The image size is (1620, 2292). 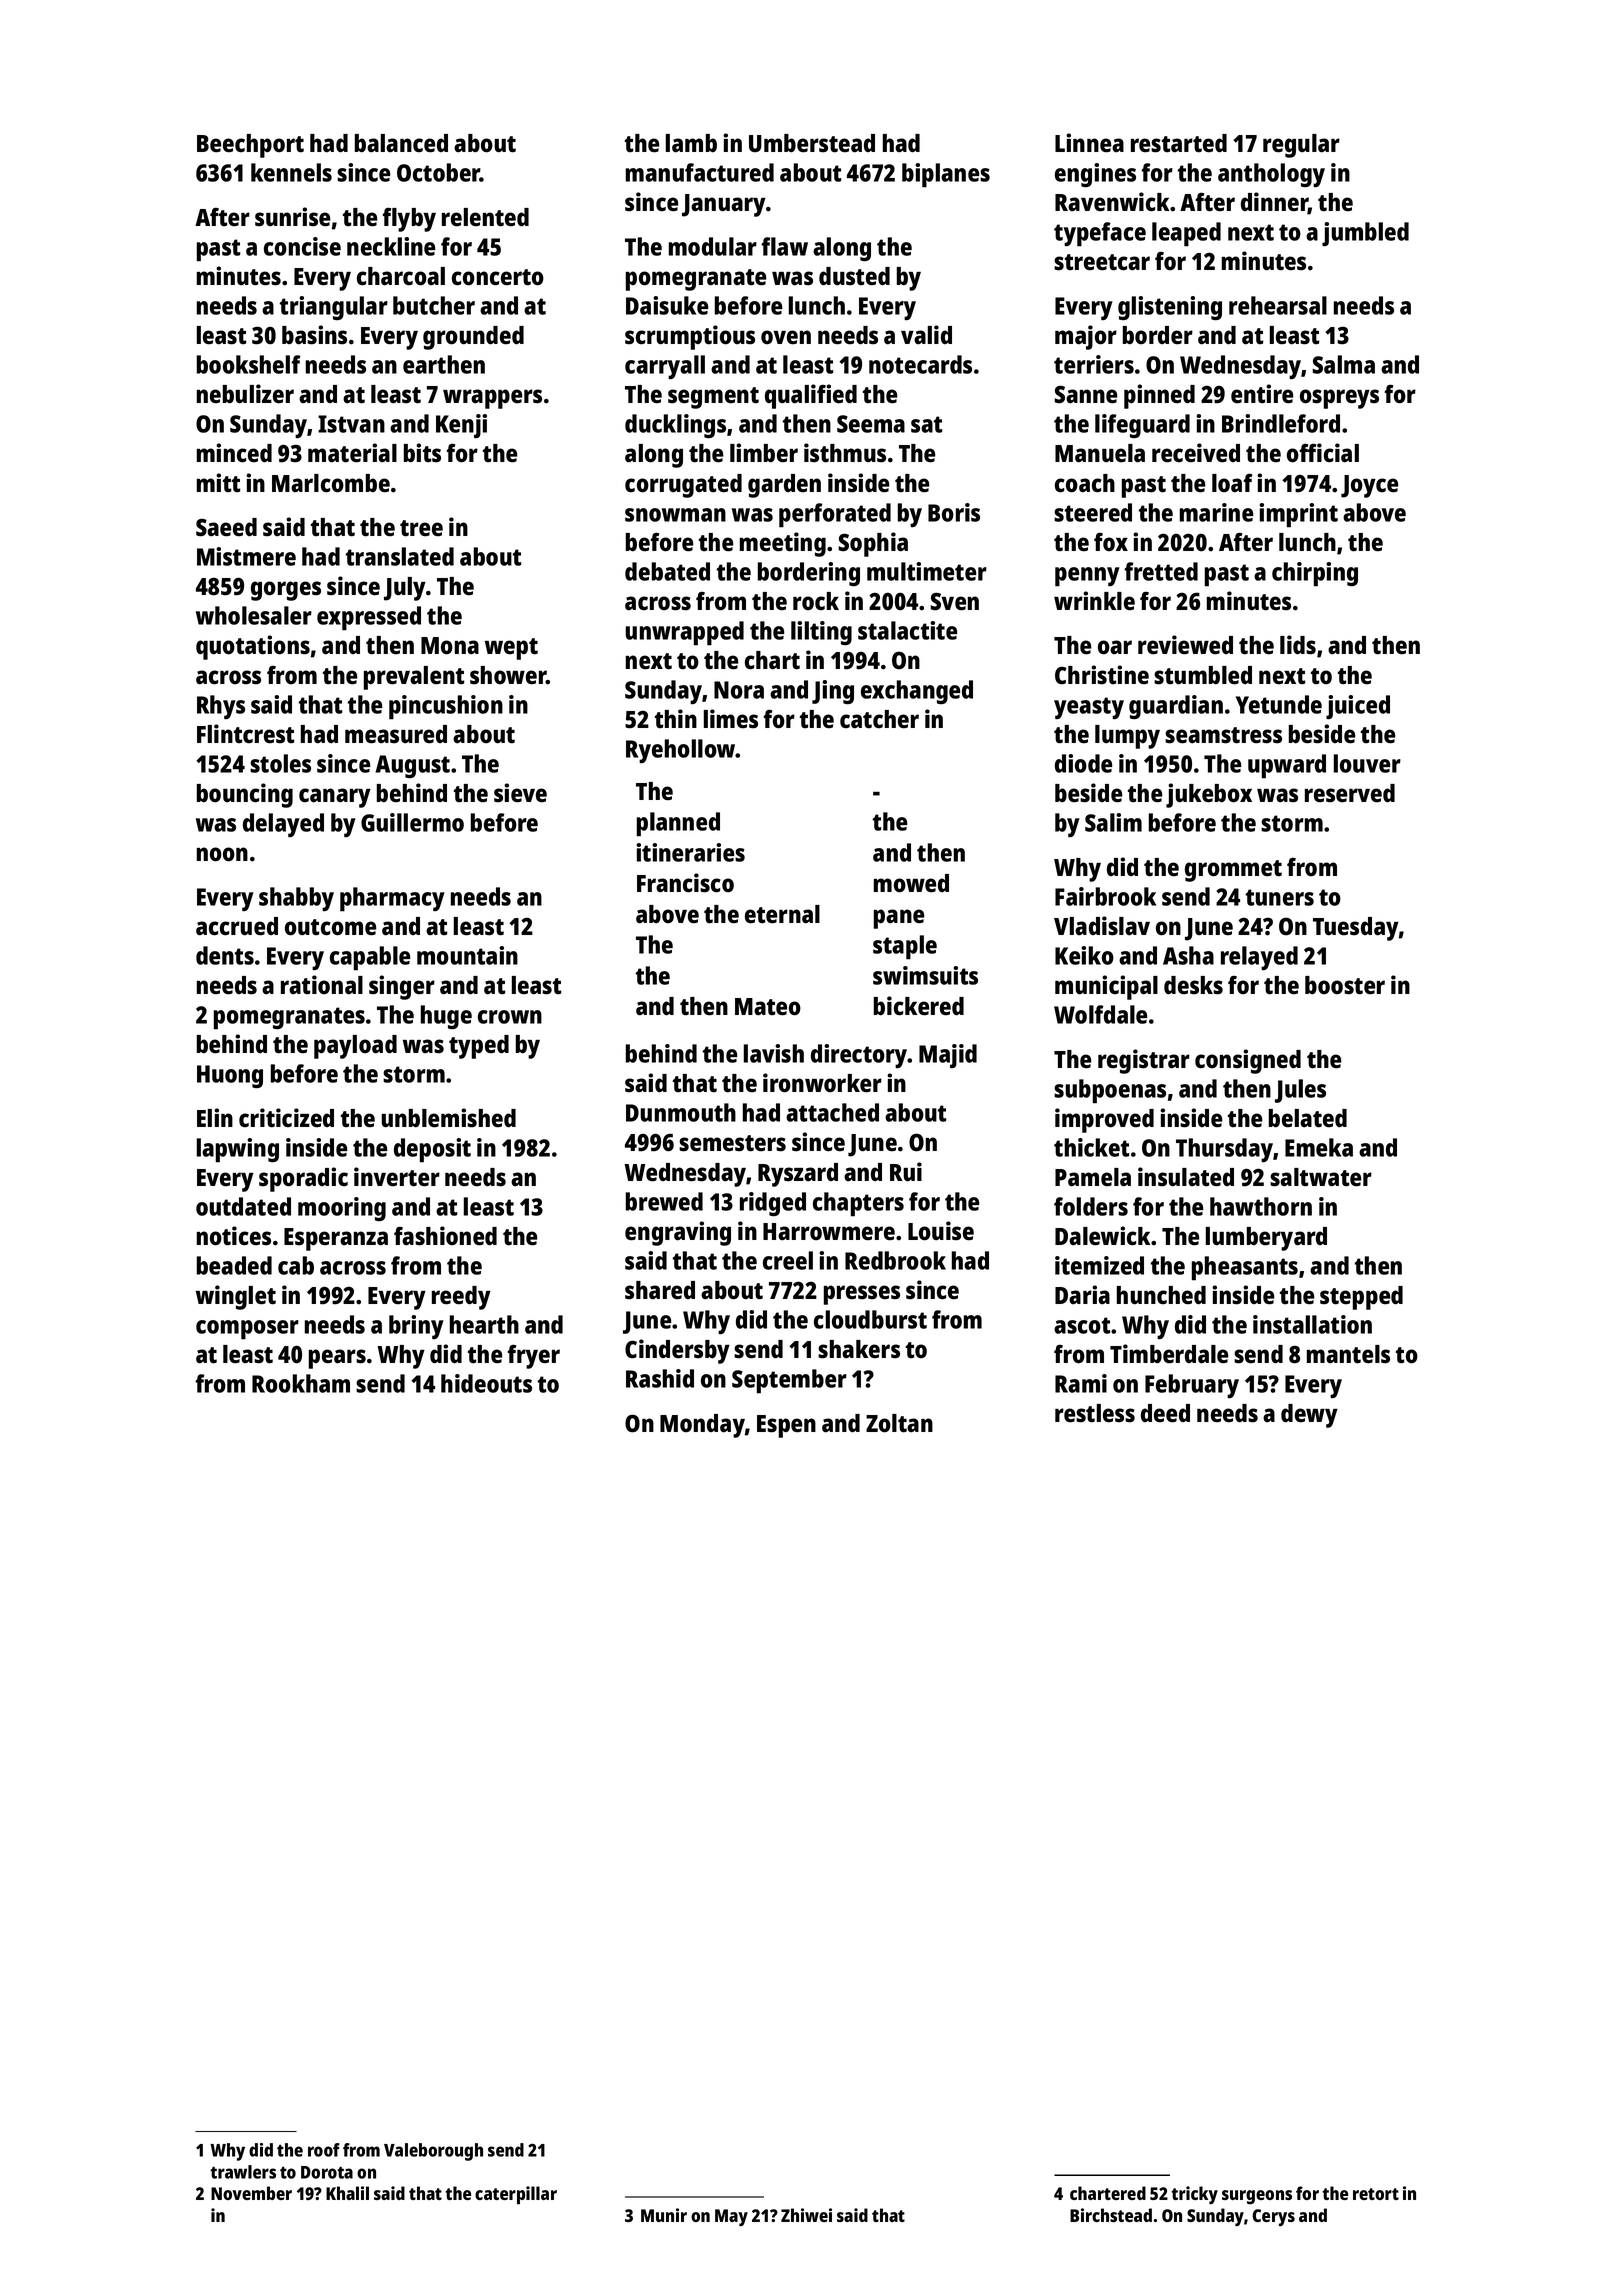 I want to click on Valeborough, so click(x=433, y=2152).
